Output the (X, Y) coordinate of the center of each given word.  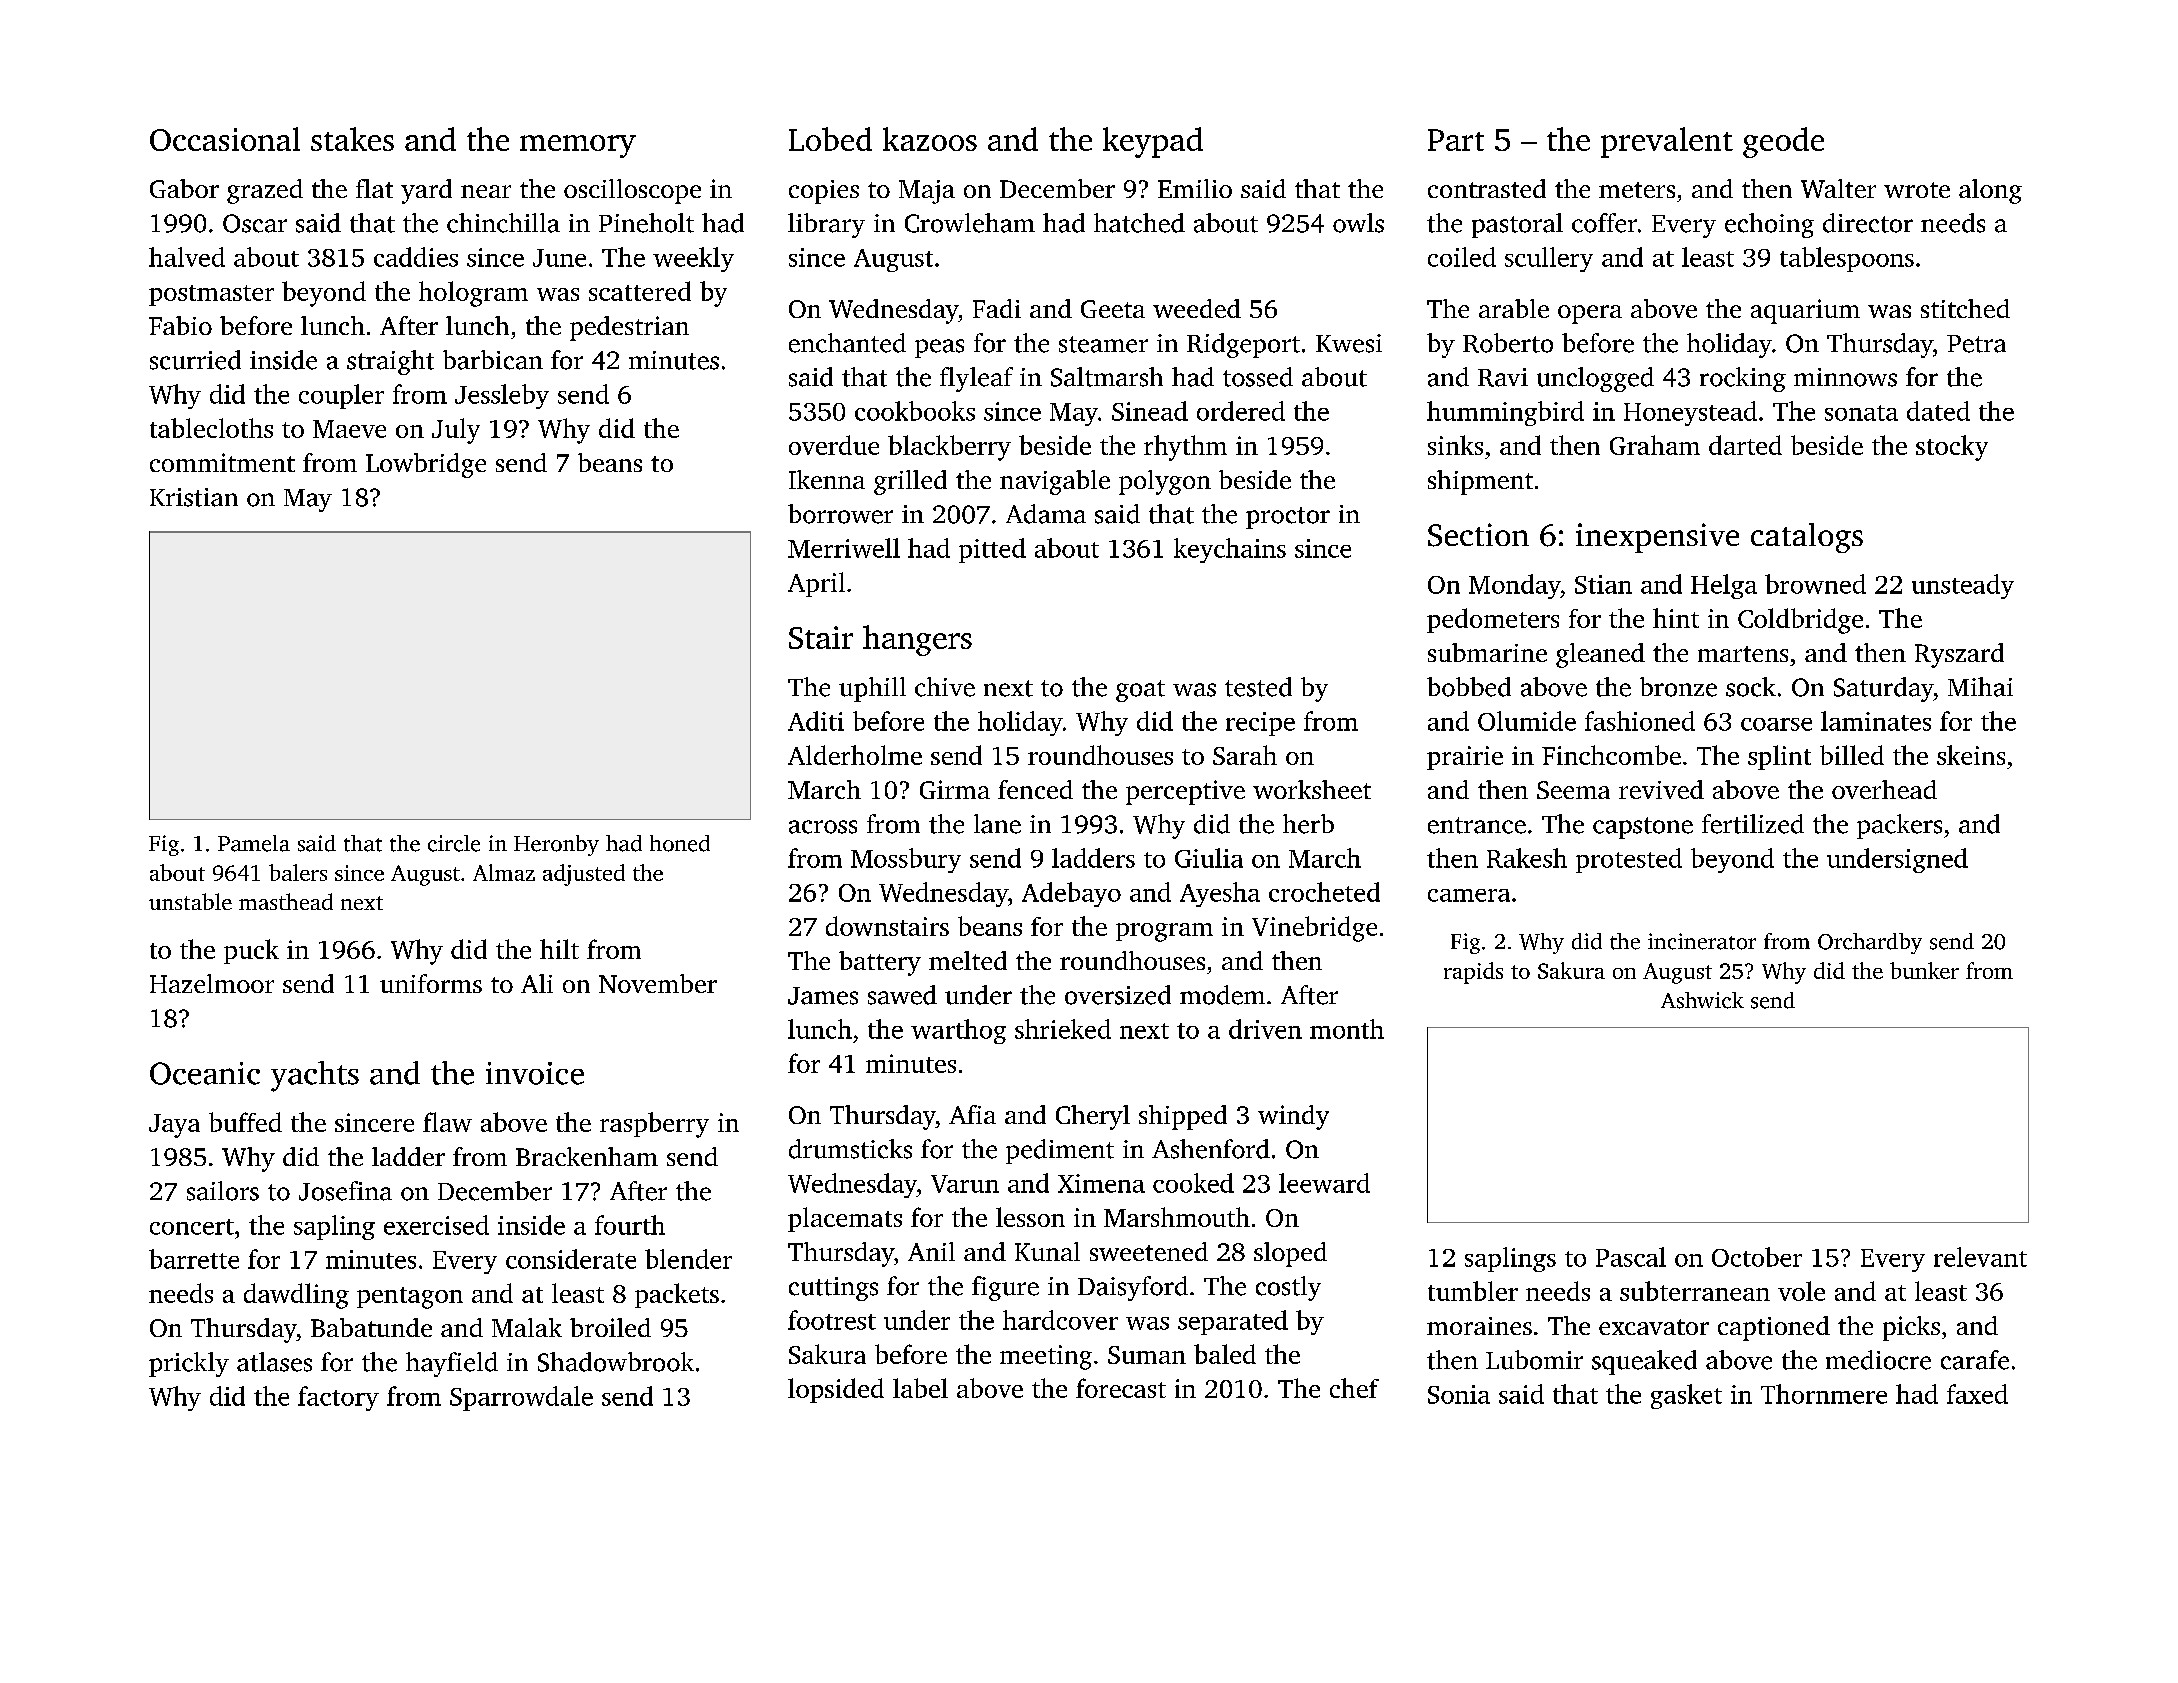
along (1990, 191)
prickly (189, 1364)
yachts (315, 1076)
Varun (965, 1184)
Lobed (830, 139)
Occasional (225, 139)
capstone (1643, 828)
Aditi (816, 721)
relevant (1980, 1257)
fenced (1035, 789)
